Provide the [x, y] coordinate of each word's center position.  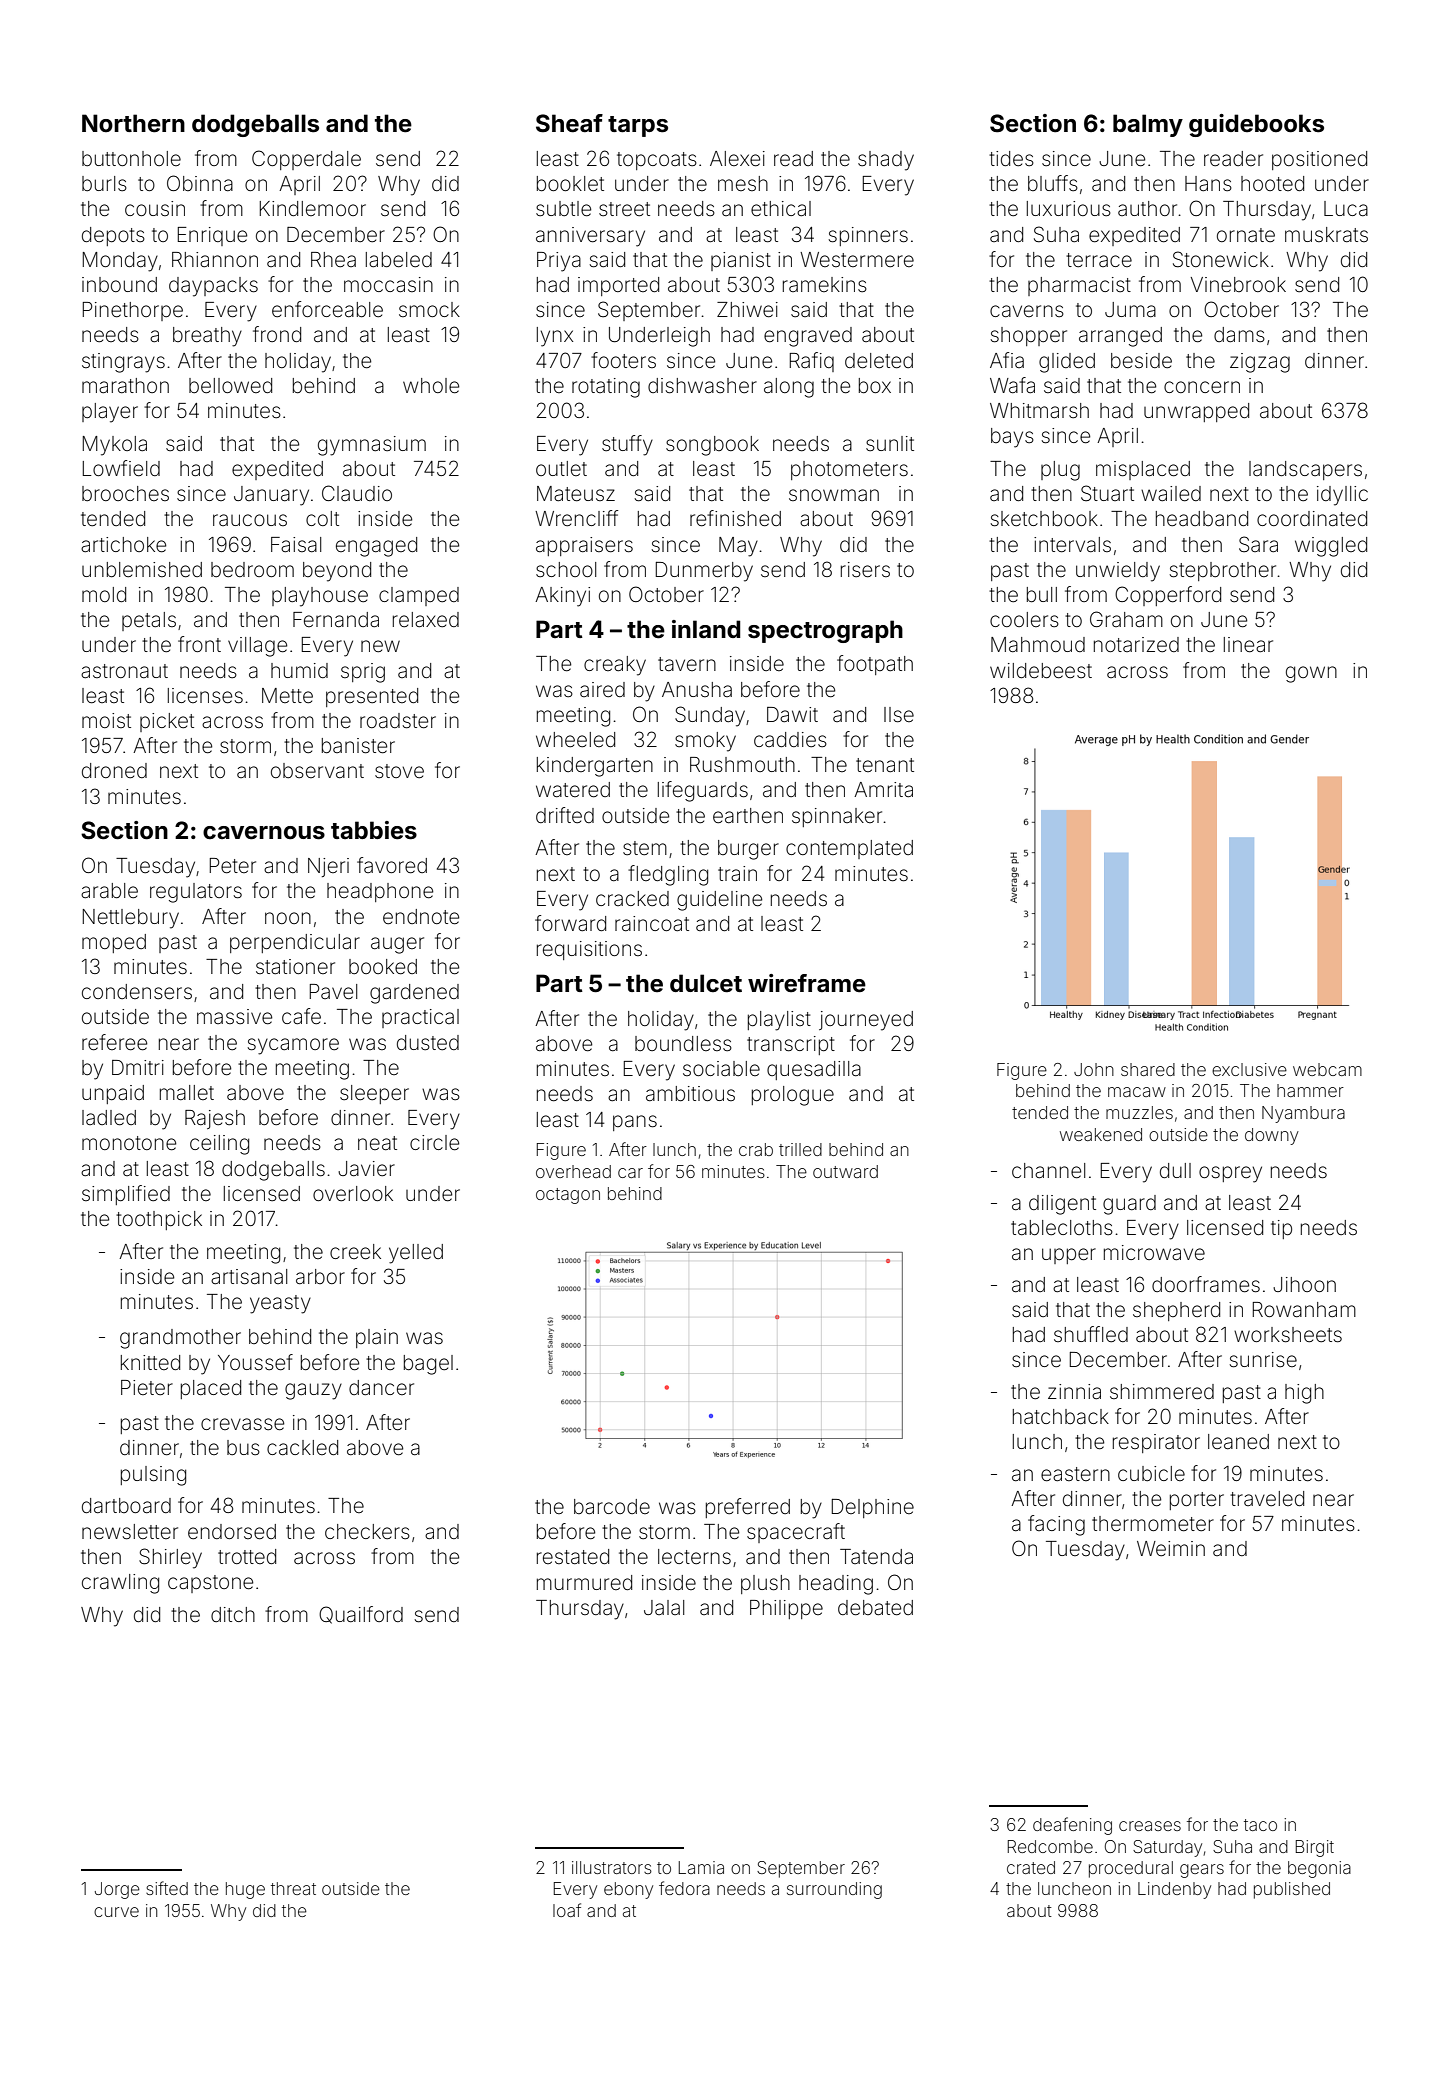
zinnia [1074, 1391]
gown [1311, 674]
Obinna [200, 183]
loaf [567, 1910]
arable [109, 890]
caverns [1027, 311]
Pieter [147, 1387]
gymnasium [372, 446]
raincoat [652, 923]
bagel [428, 1365]
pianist [741, 261]
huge [245, 1890]
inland [706, 629]
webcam [1327, 1069]
